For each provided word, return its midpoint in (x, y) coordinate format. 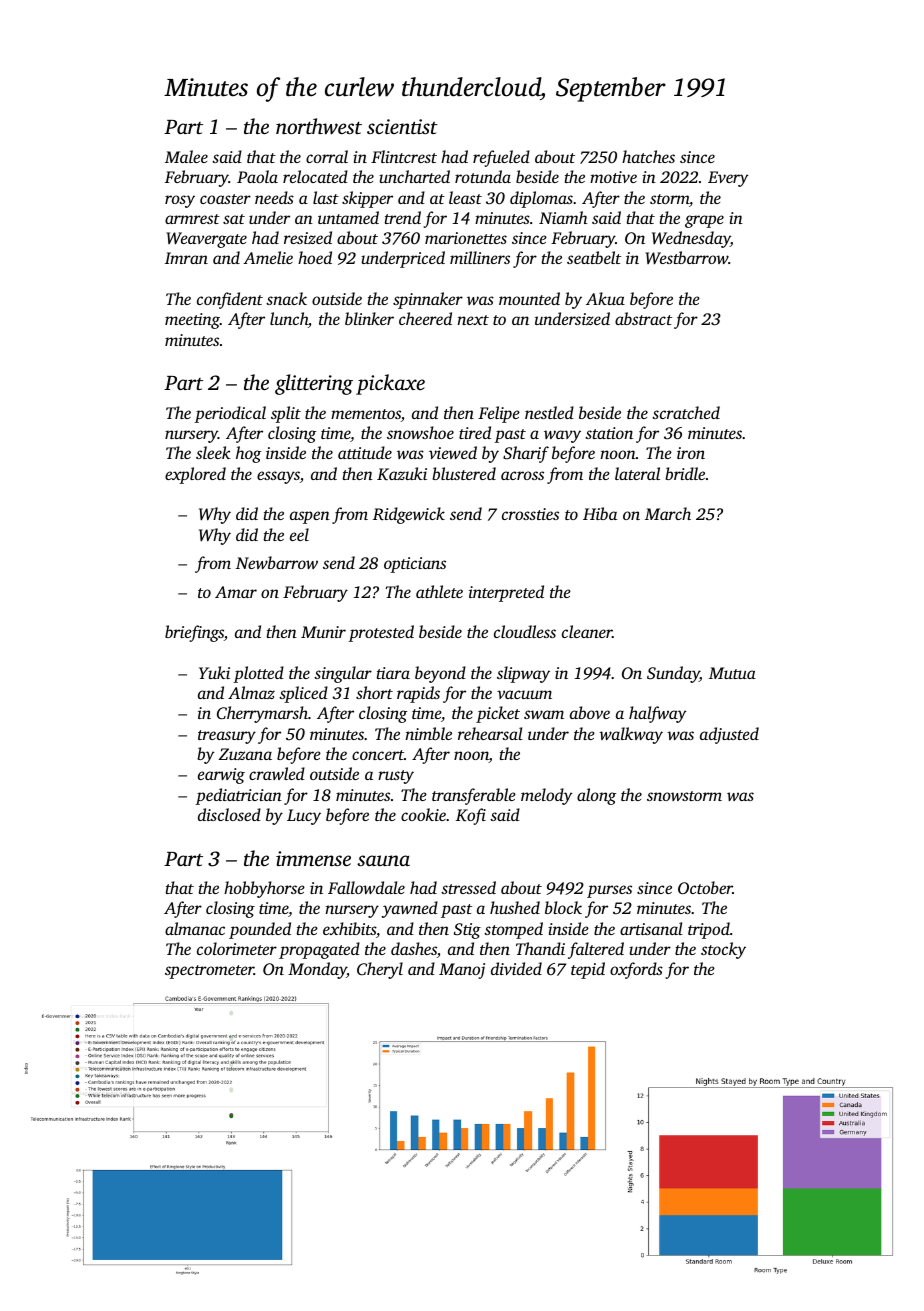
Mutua (732, 673)
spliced (303, 694)
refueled (501, 158)
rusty (396, 777)
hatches (648, 156)
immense (313, 858)
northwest (319, 126)
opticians (415, 565)
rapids (418, 694)
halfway (657, 714)
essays (278, 477)
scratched (686, 412)
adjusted (729, 735)
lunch (289, 318)
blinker (369, 318)
